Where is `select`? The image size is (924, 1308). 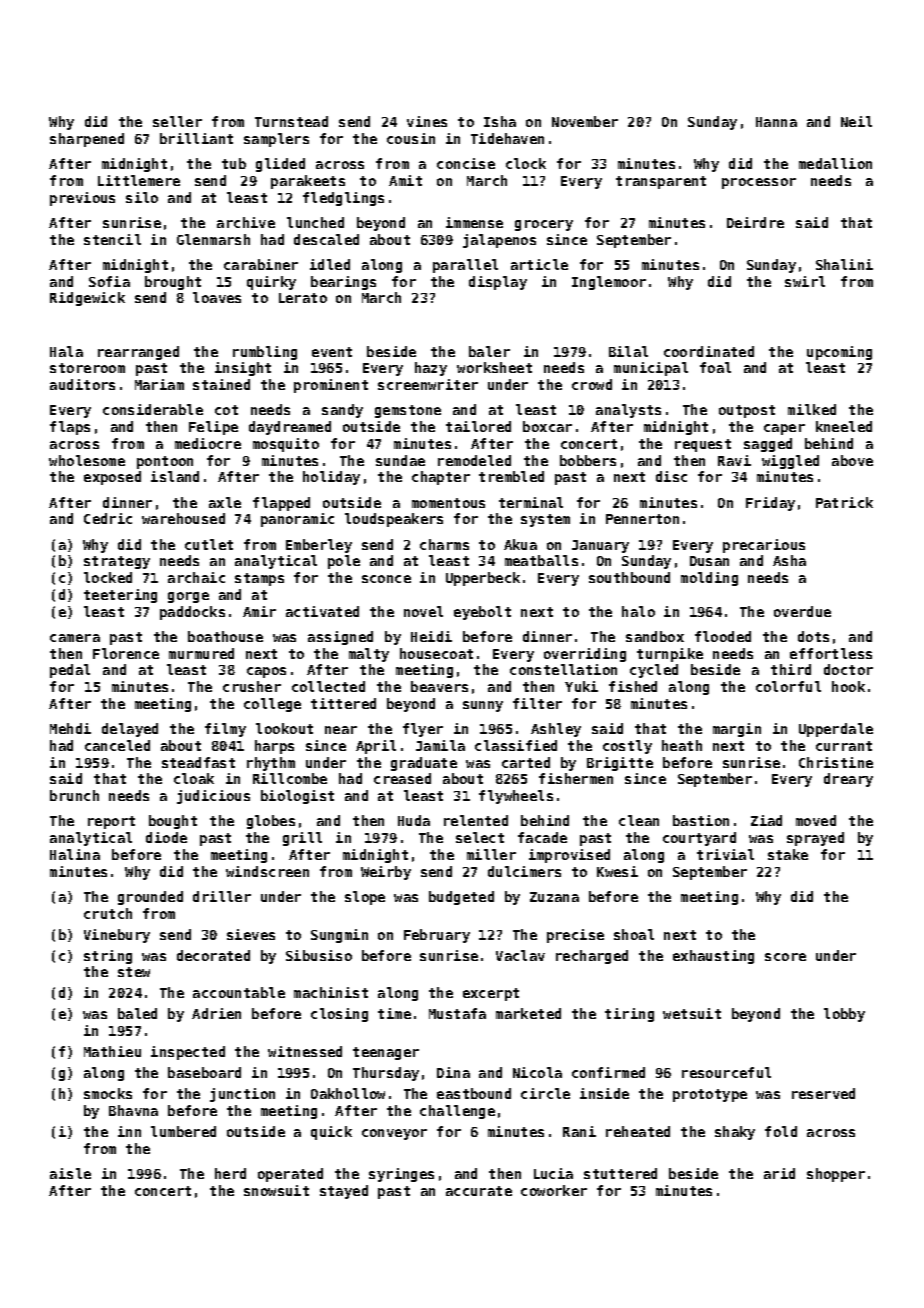 select is located at coordinates (480, 837).
